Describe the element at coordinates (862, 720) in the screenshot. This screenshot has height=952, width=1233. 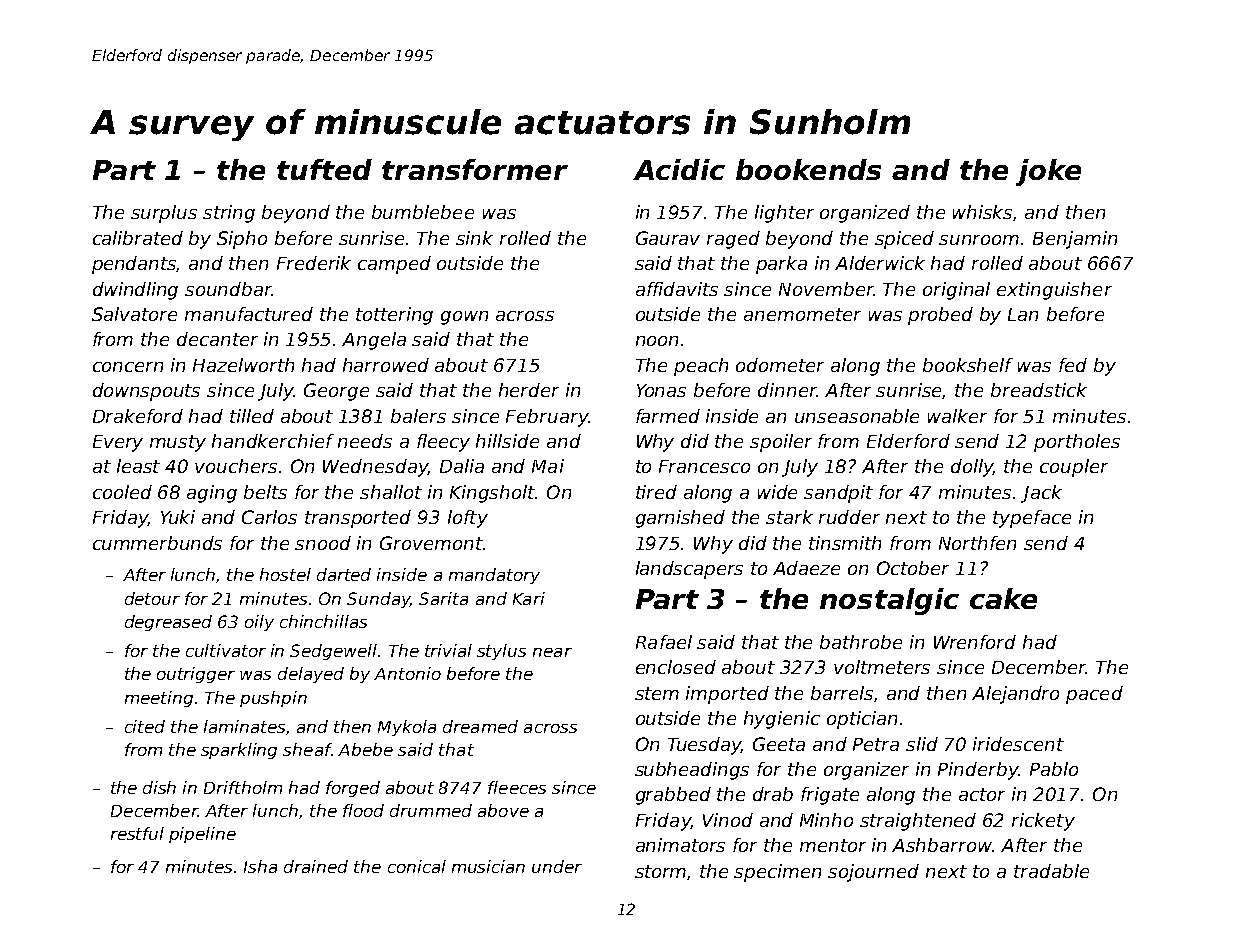
I see `optician` at that location.
